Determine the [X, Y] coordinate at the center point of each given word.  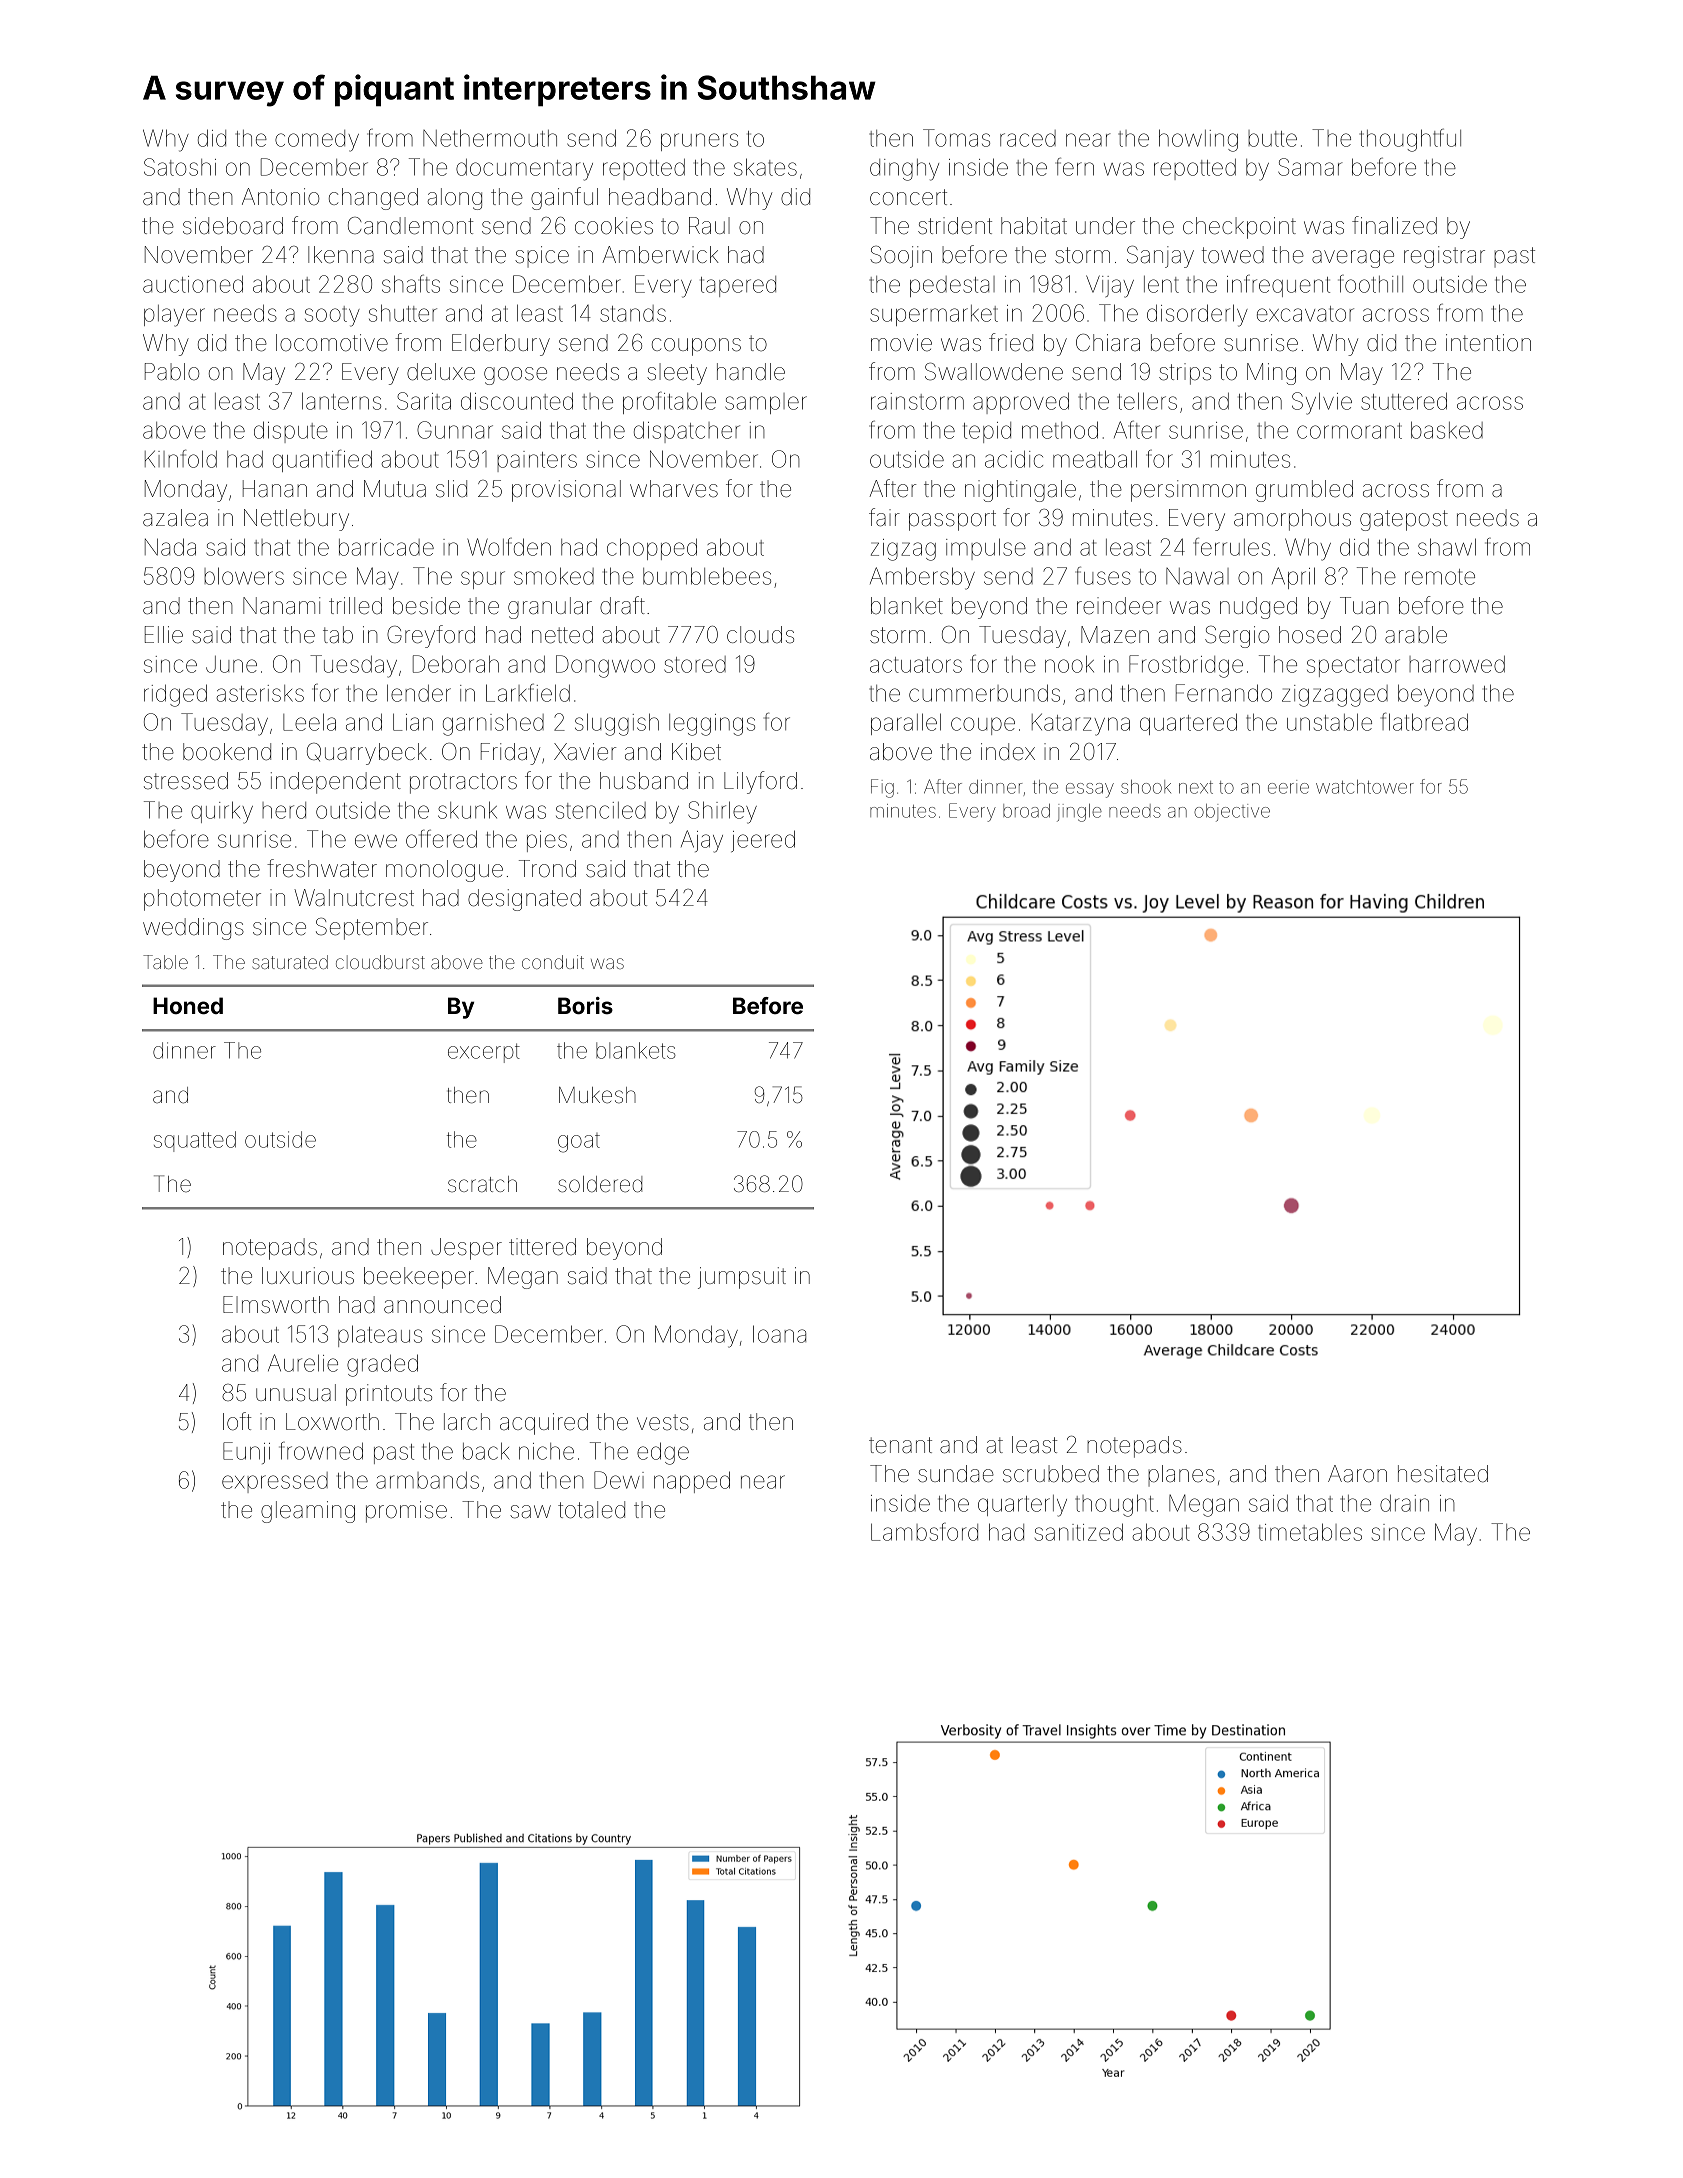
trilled [355, 606]
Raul [709, 226]
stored [695, 664]
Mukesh [597, 1095]
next [1196, 787]
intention [1488, 343]
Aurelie [303, 1363]
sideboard [233, 226]
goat [579, 1143]
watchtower [1365, 787]
